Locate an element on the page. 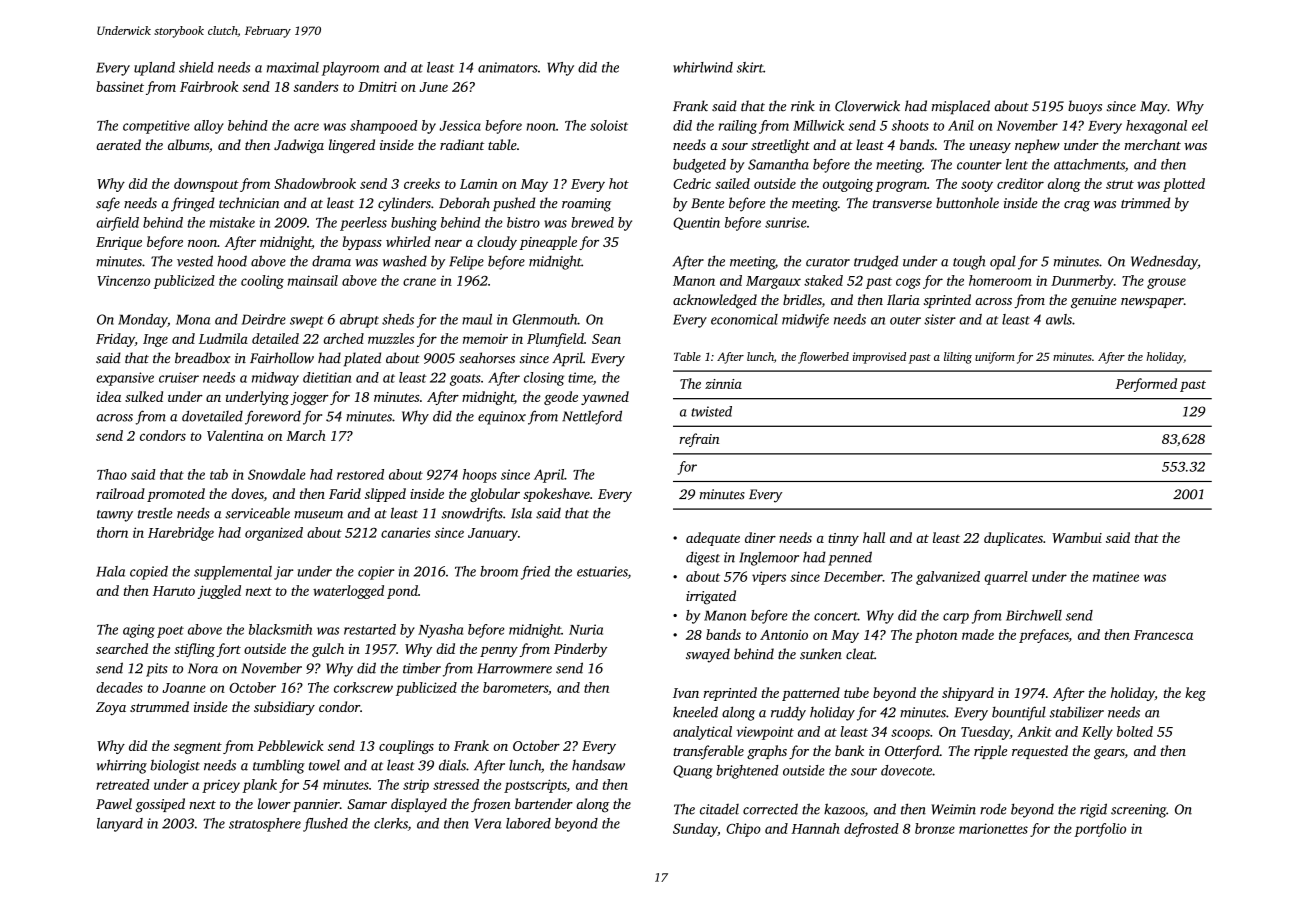  Performed is located at coordinates (1146, 385).
